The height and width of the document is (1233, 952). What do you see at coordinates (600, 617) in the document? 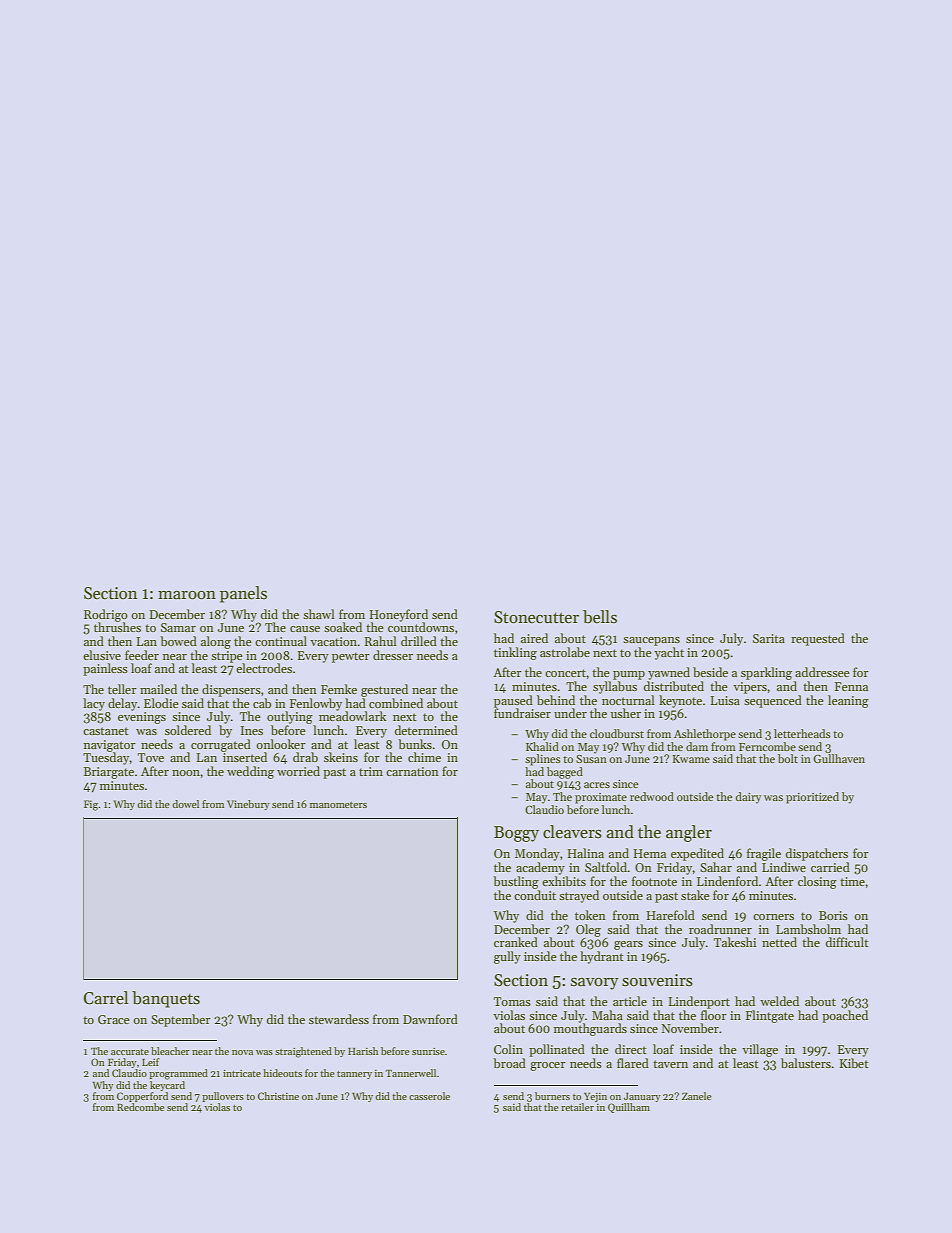
I see `bells` at bounding box center [600, 617].
